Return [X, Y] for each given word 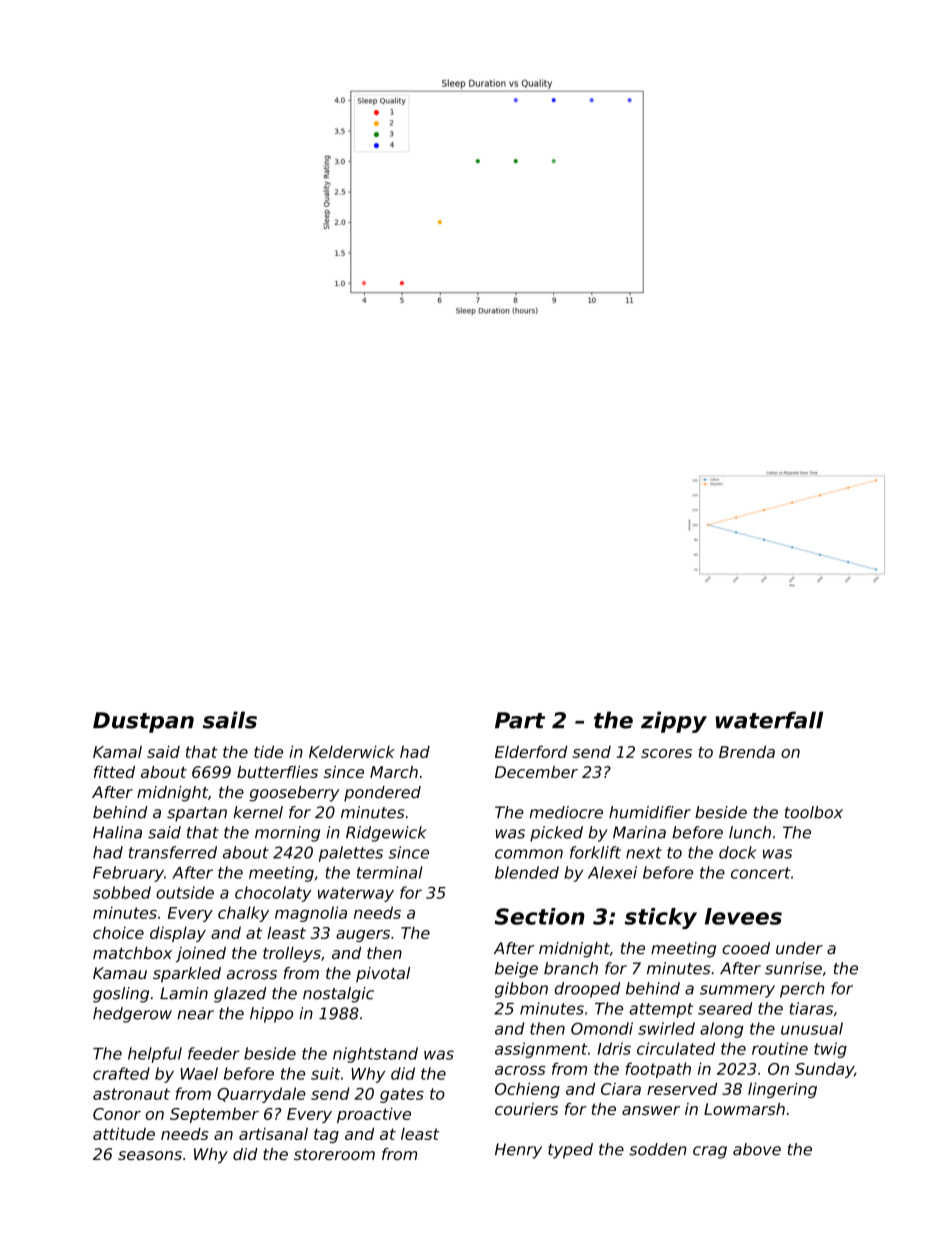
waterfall [769, 720]
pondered [382, 794]
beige [516, 970]
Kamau [120, 973]
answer [651, 1110]
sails [230, 720]
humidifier [650, 812]
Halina [117, 832]
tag [326, 1135]
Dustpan [143, 722]
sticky [660, 918]
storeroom [334, 1154]
